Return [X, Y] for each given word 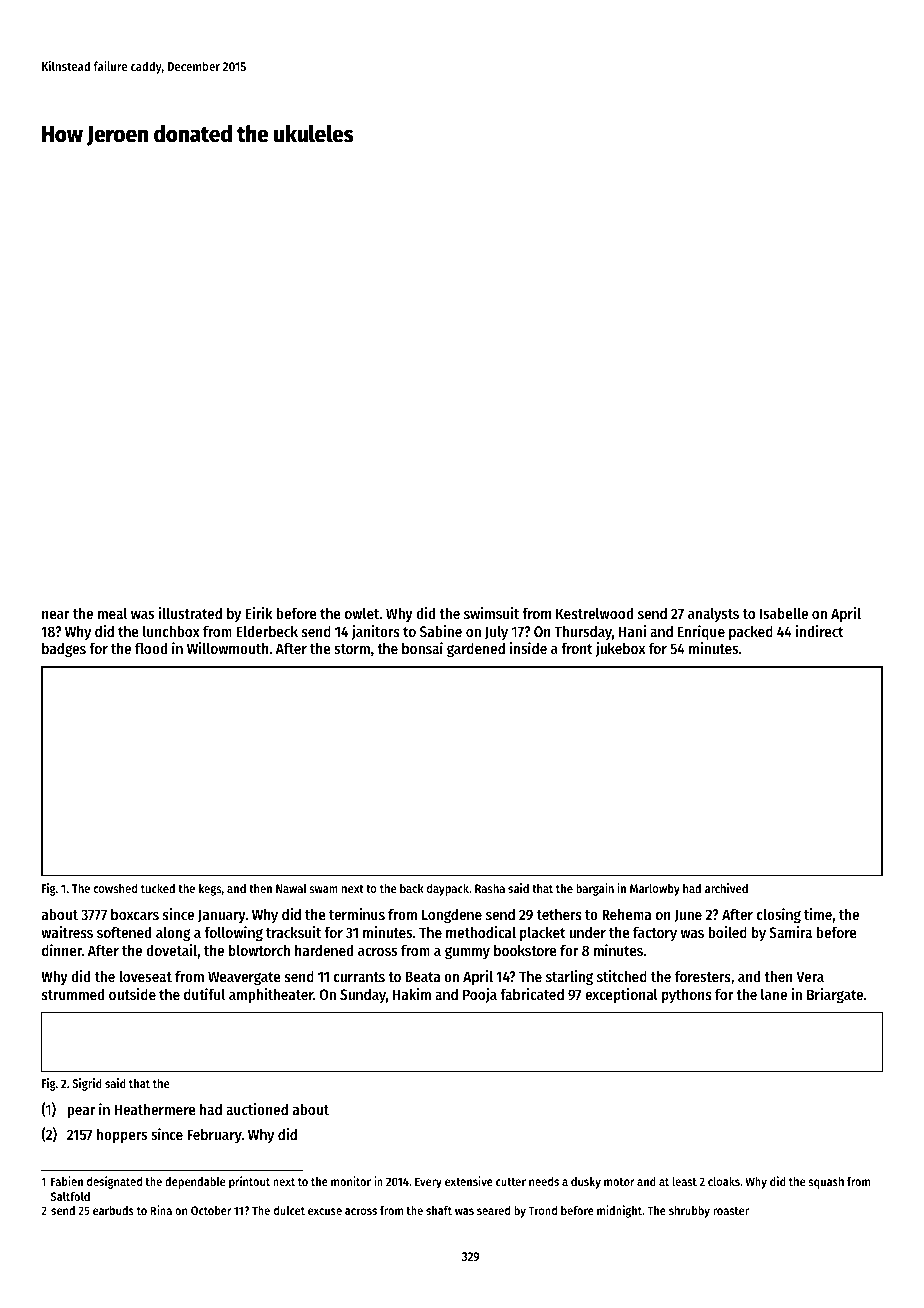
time [818, 914]
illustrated [190, 613]
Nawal [291, 888]
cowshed [115, 888]
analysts [713, 614]
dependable [195, 1183]
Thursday [583, 632]
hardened [324, 950]
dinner [62, 950]
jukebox [620, 649]
